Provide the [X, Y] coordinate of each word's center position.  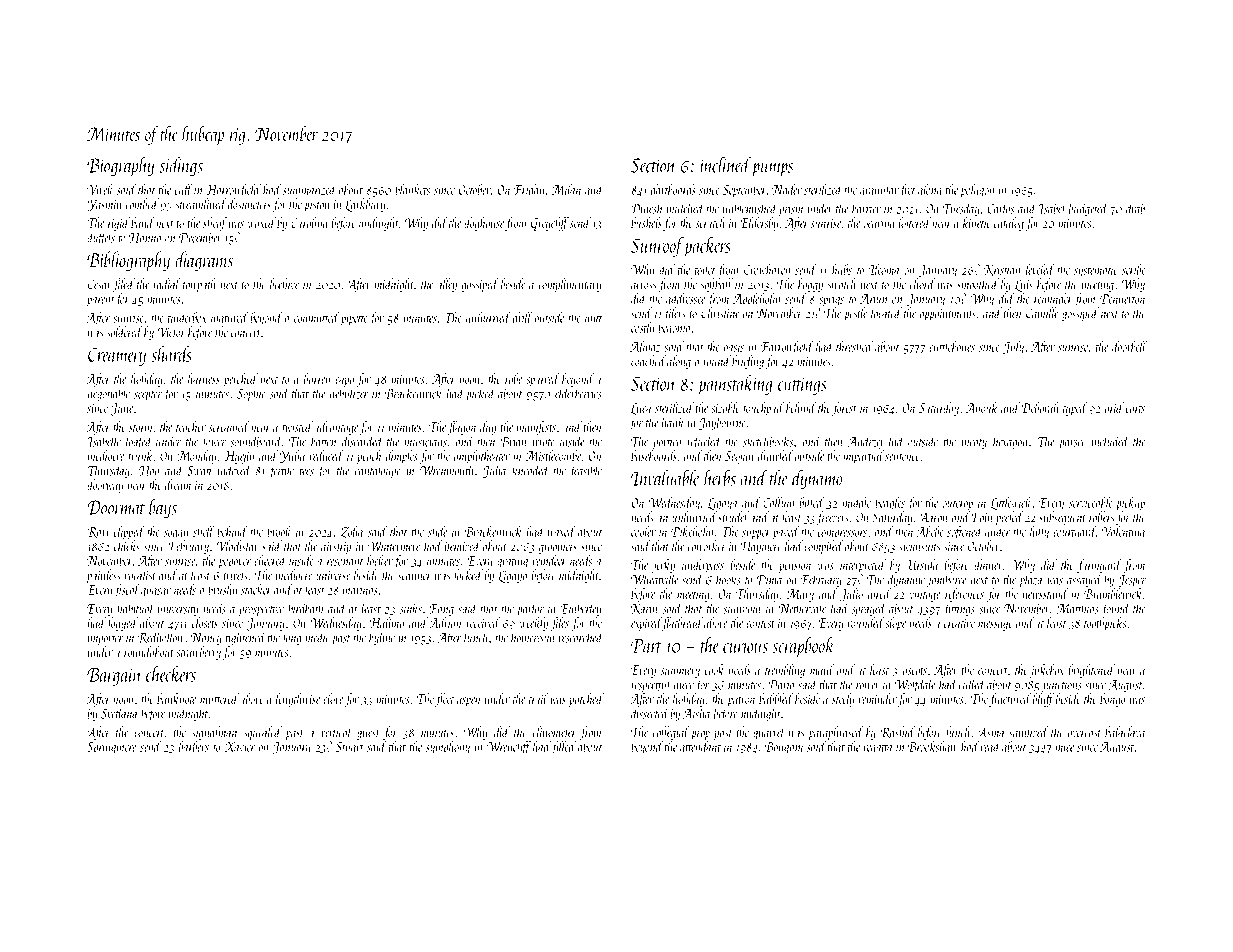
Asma [991, 732]
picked [480, 395]
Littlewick [1011, 503]
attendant [700, 746]
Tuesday [961, 209]
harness [204, 378]
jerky [663, 566]
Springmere [111, 748]
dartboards [673, 189]
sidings [181, 166]
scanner [414, 577]
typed [1075, 409]
